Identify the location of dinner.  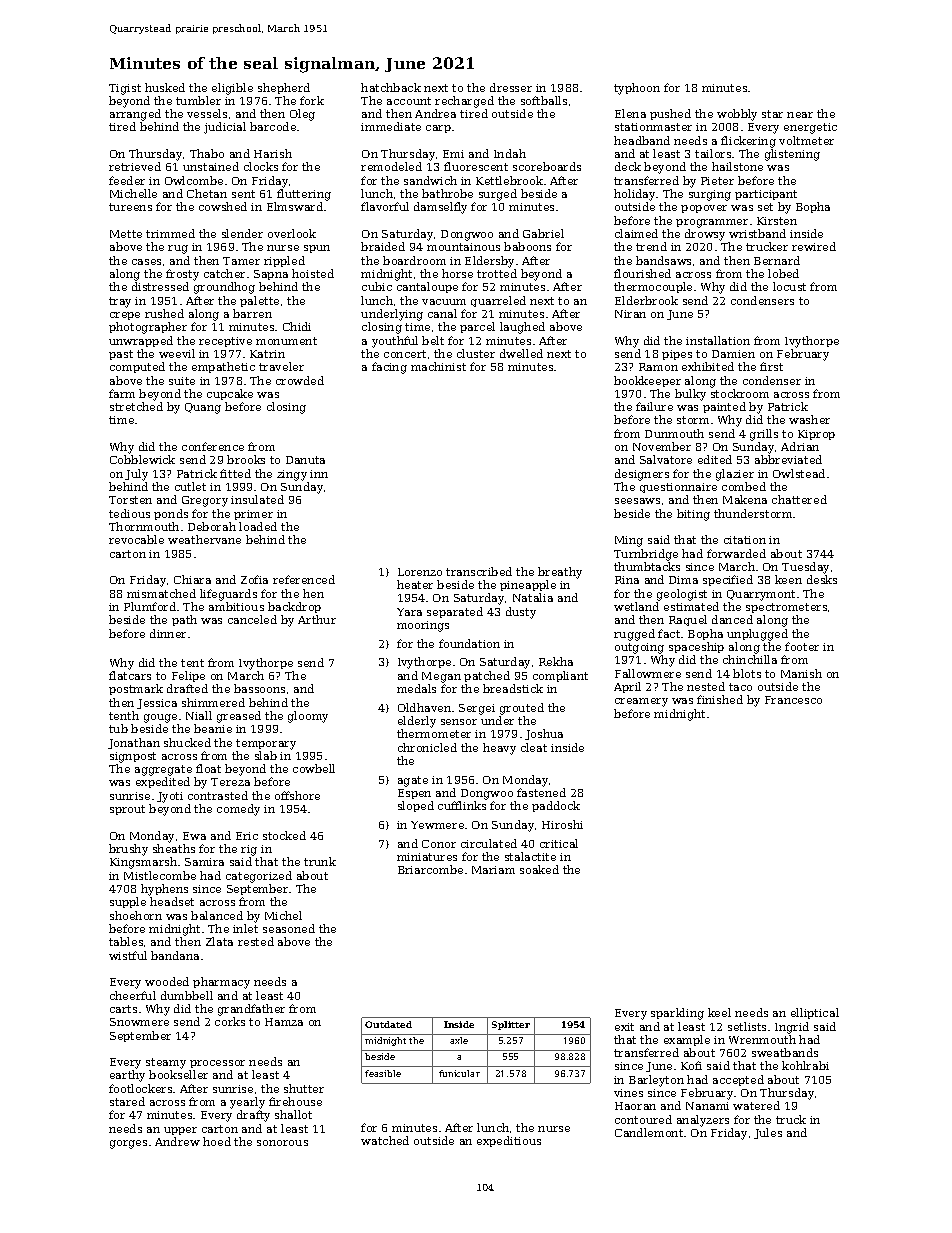
(168, 633).
